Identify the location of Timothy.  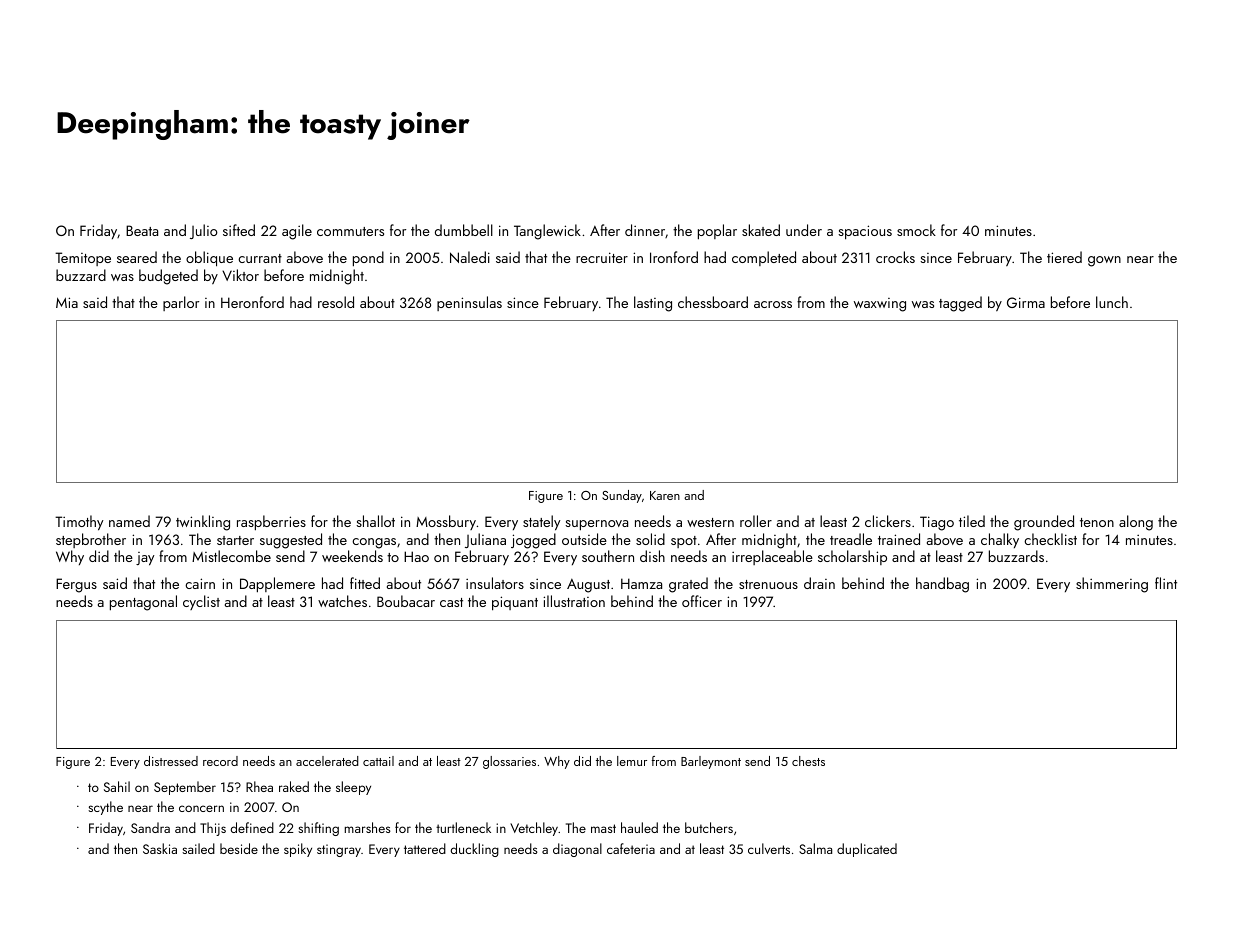
(79, 523).
